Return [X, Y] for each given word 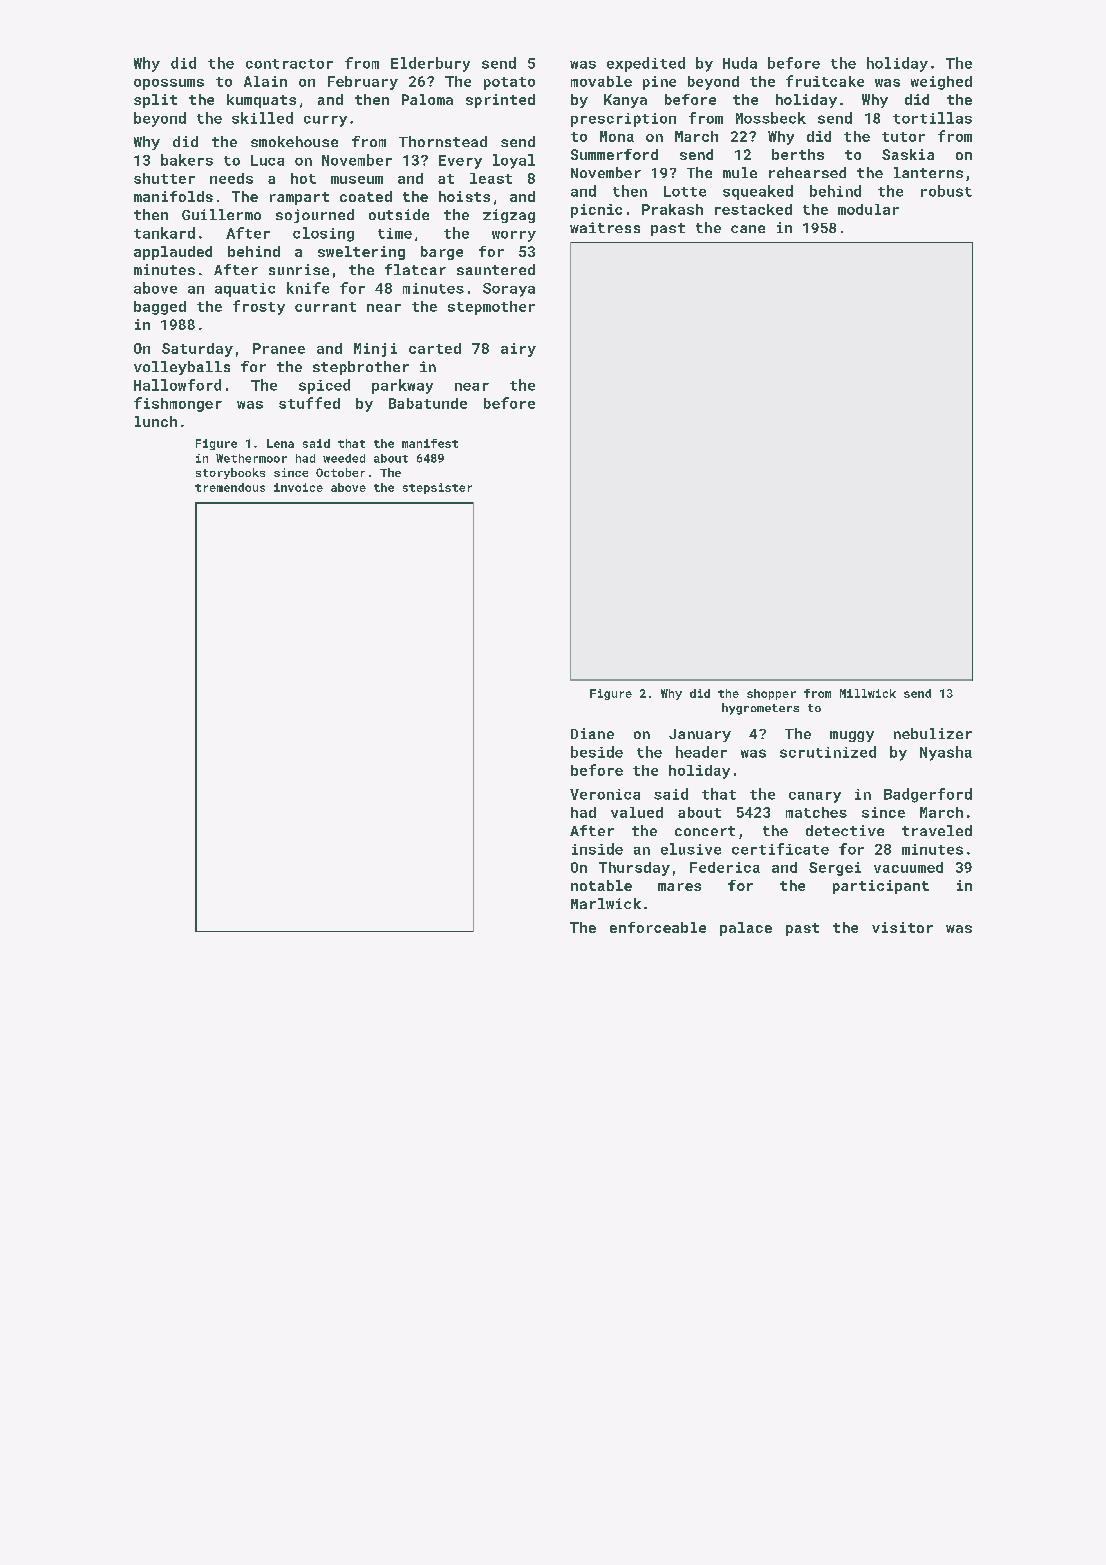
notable [601, 885]
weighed [941, 83]
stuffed [309, 403]
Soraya [509, 290]
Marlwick [606, 903]
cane [748, 229]
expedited [646, 64]
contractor [289, 64]
